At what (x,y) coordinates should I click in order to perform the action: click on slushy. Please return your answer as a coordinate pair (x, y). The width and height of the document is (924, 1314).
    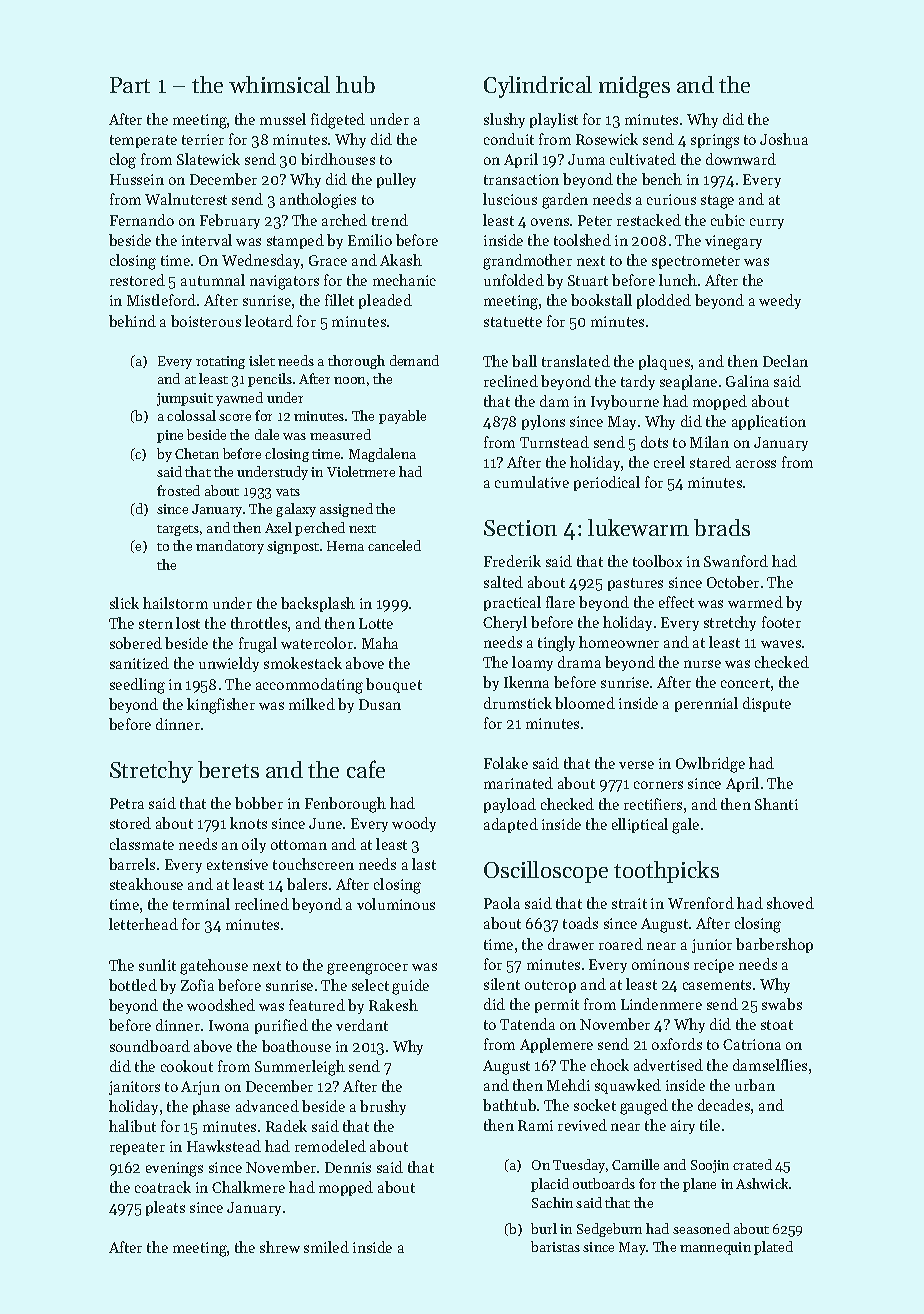
    Looking at the image, I should click on (504, 120).
